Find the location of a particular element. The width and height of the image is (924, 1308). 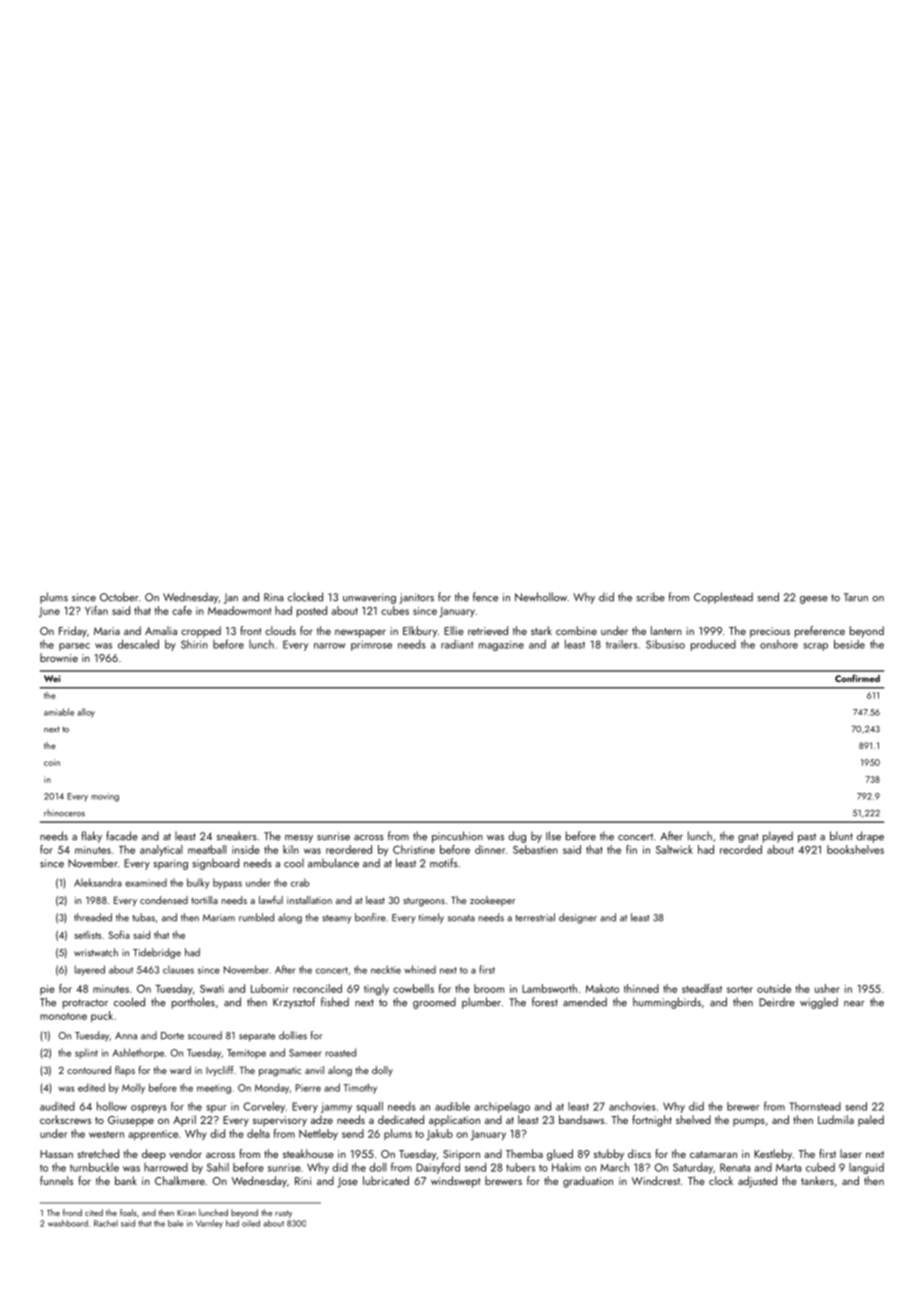

designer is located at coordinates (578, 918).
